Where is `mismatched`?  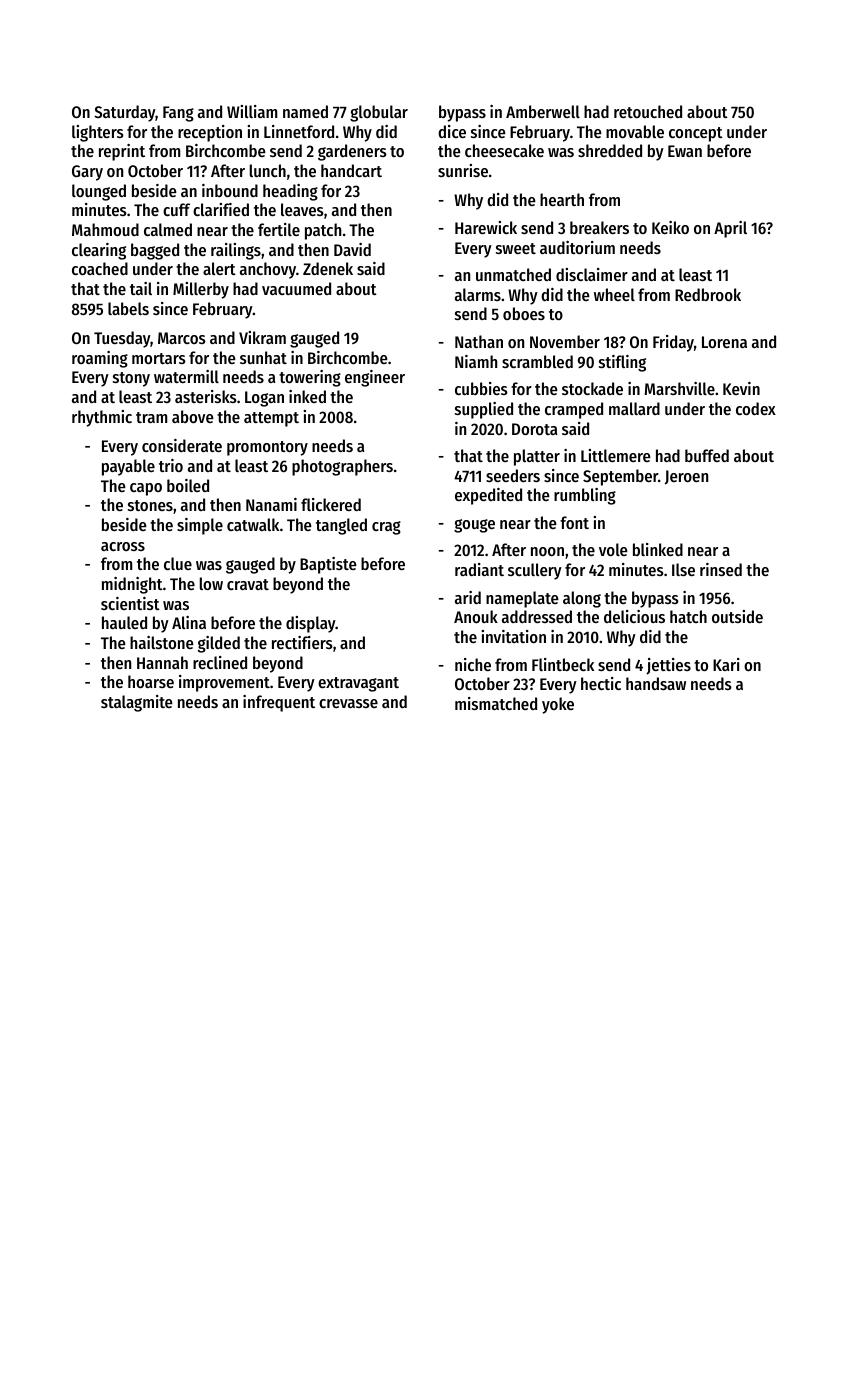 mismatched is located at coordinates (496, 703).
